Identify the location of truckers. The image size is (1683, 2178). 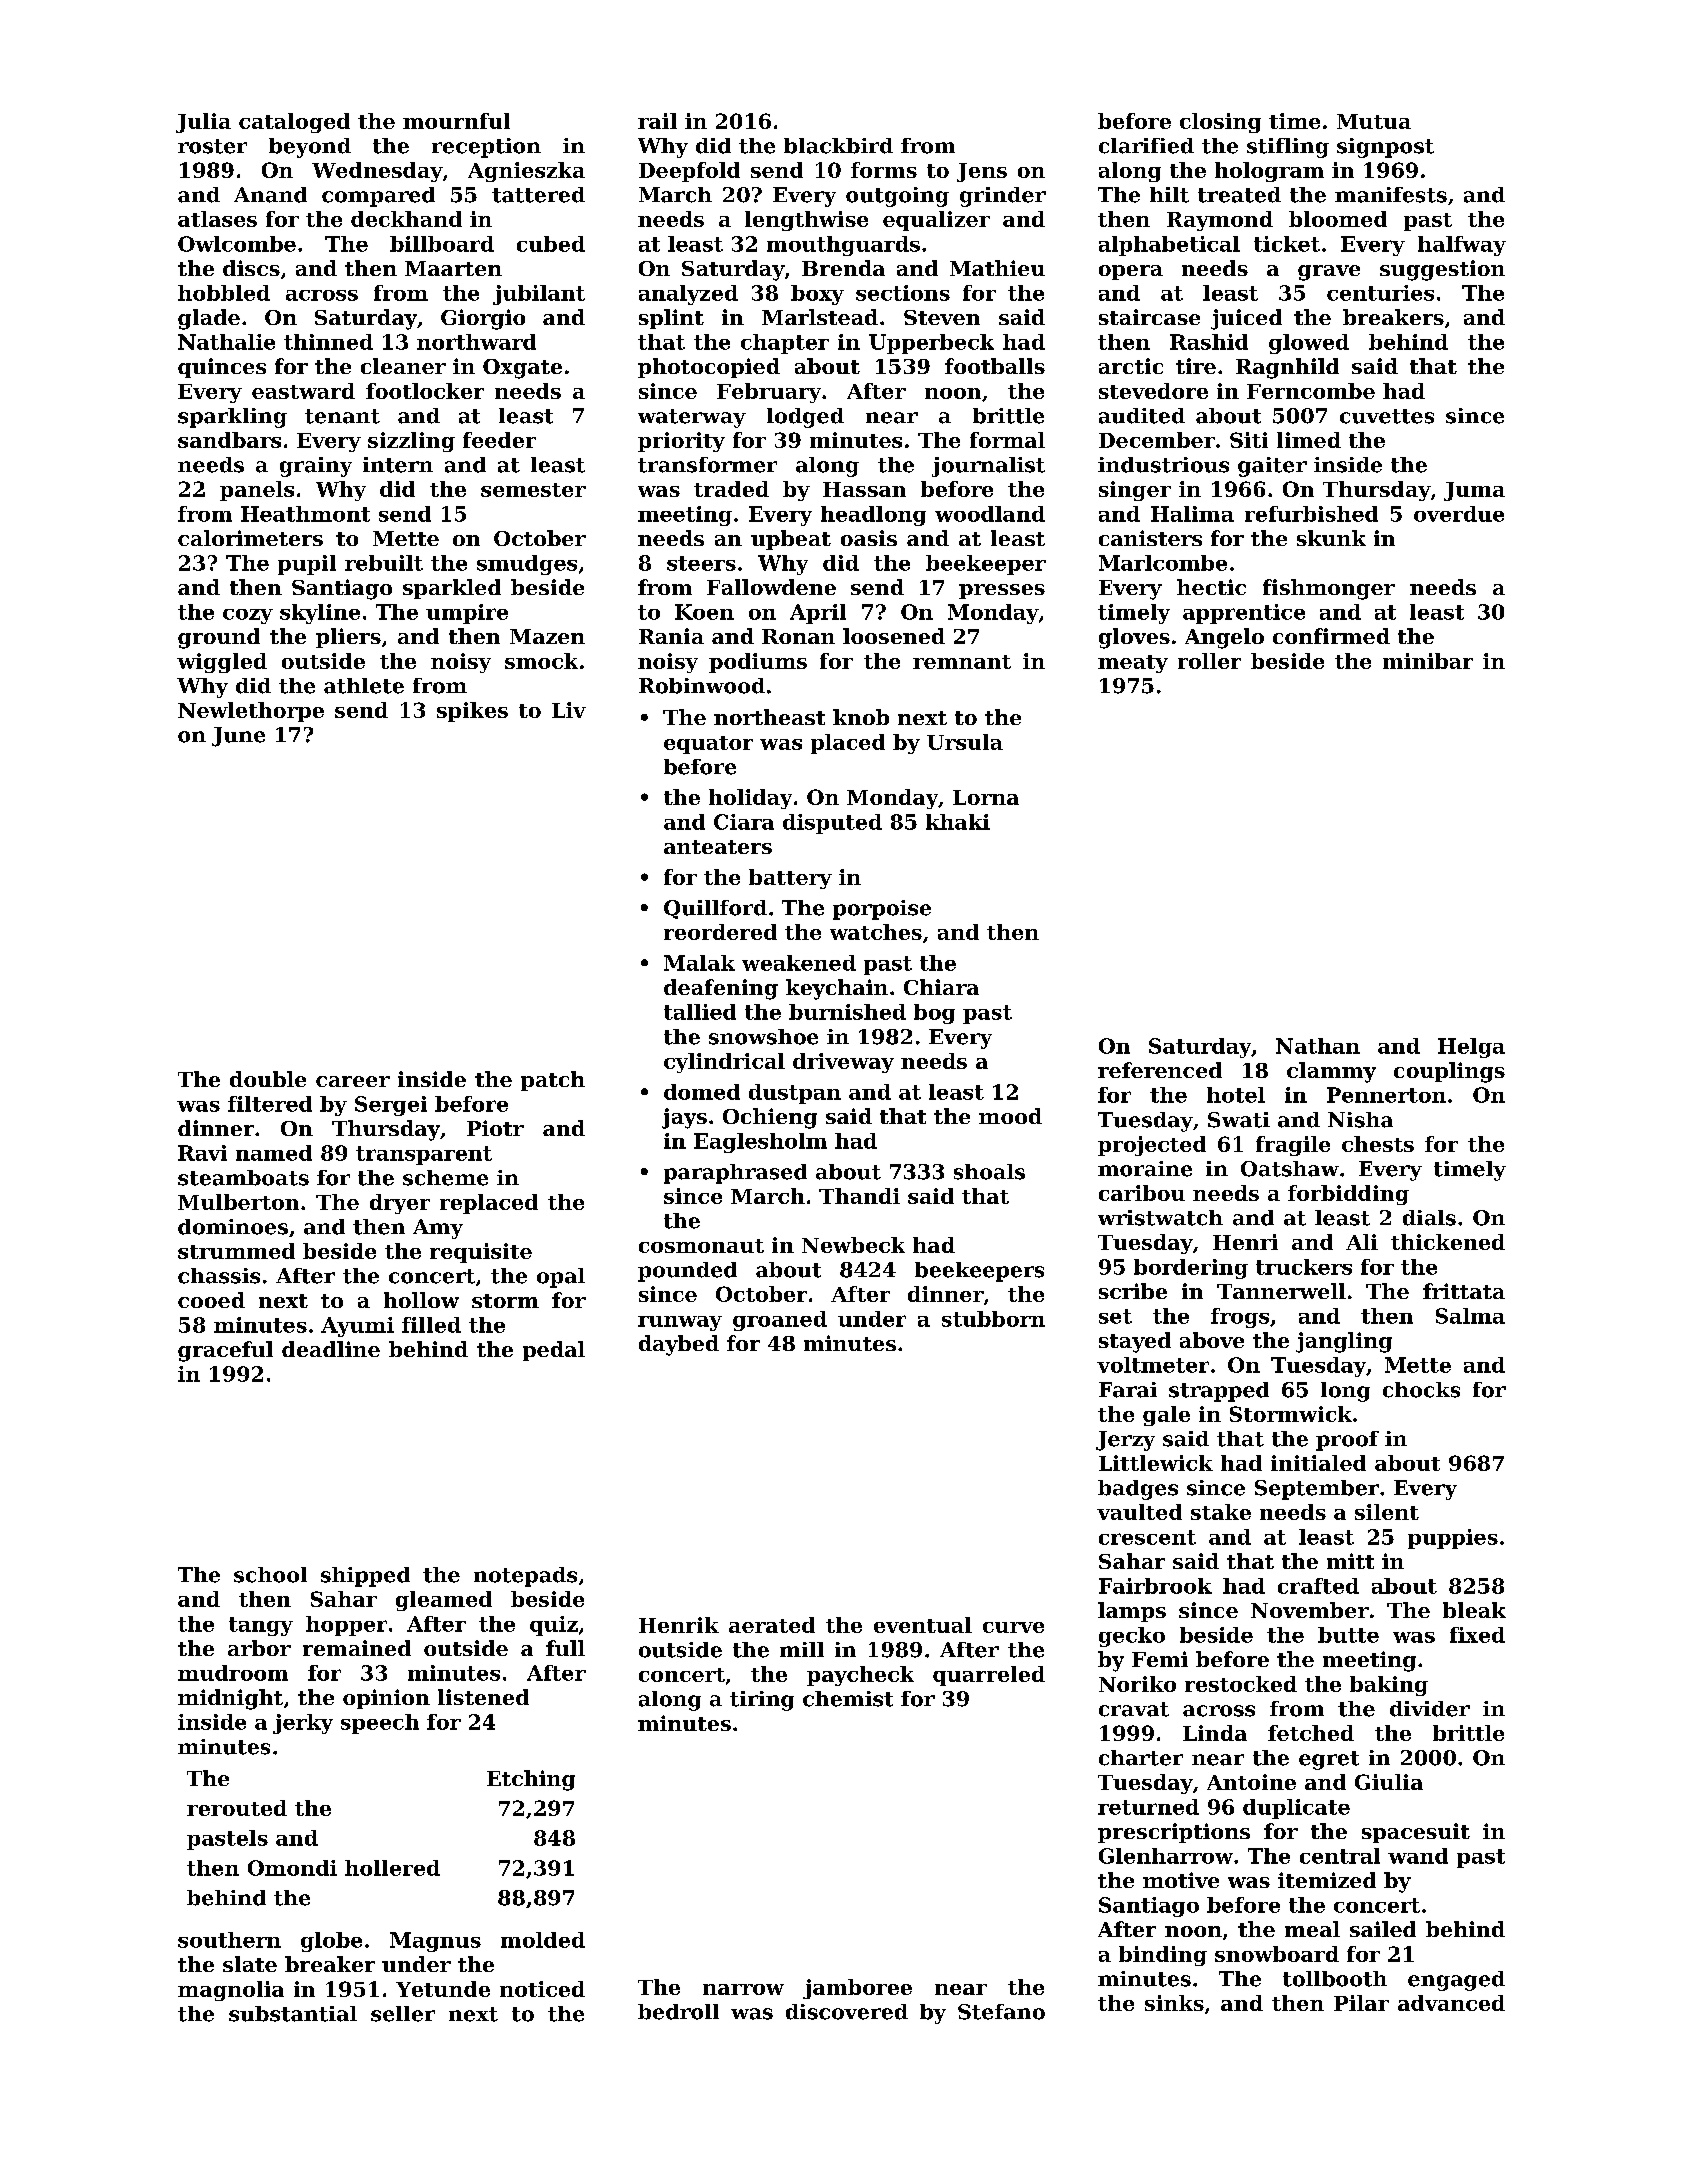
(1304, 1267).
